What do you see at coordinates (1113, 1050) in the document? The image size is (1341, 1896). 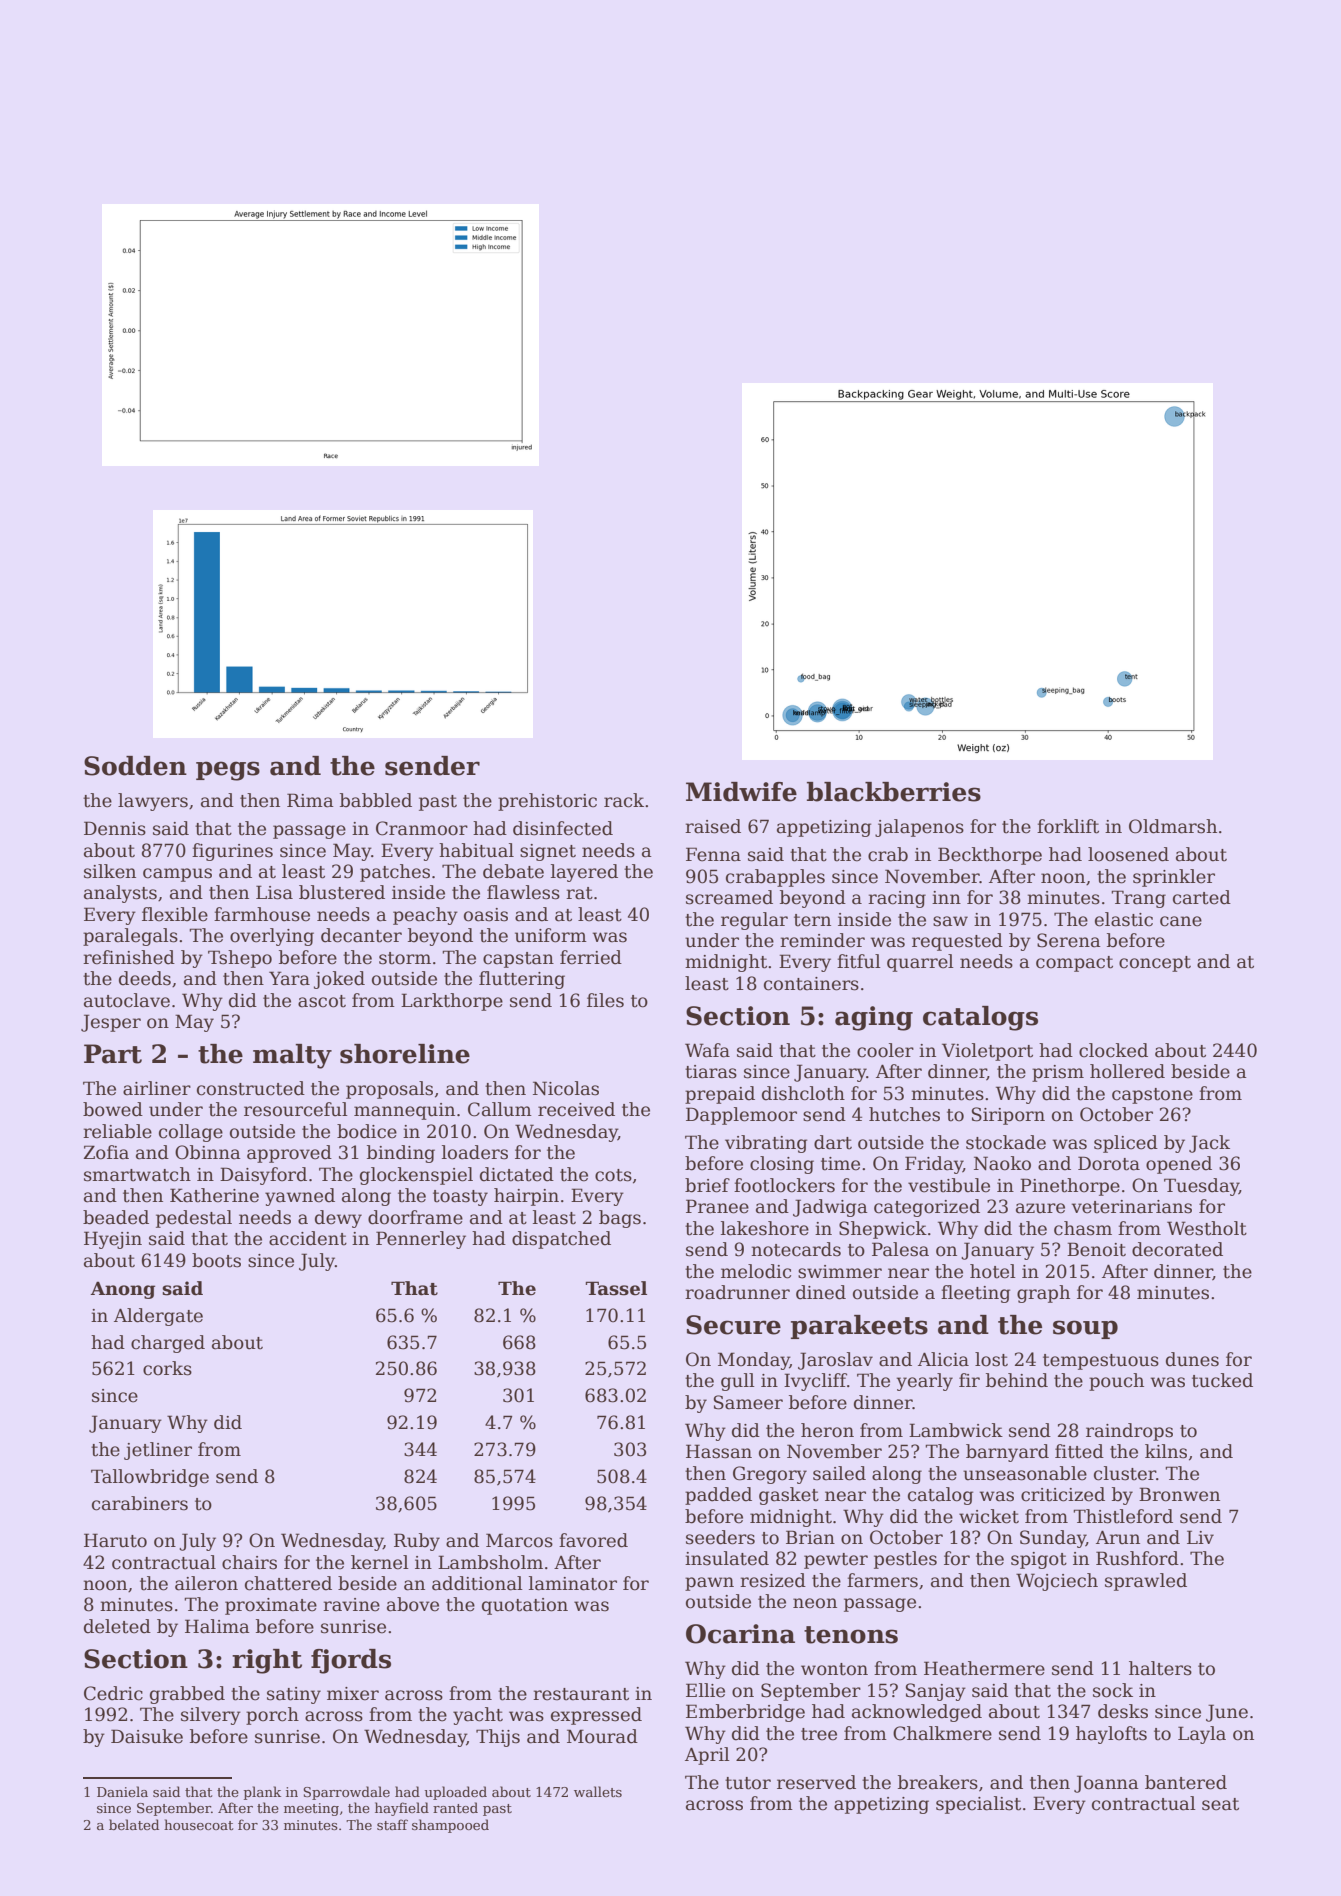 I see `clocked` at bounding box center [1113, 1050].
